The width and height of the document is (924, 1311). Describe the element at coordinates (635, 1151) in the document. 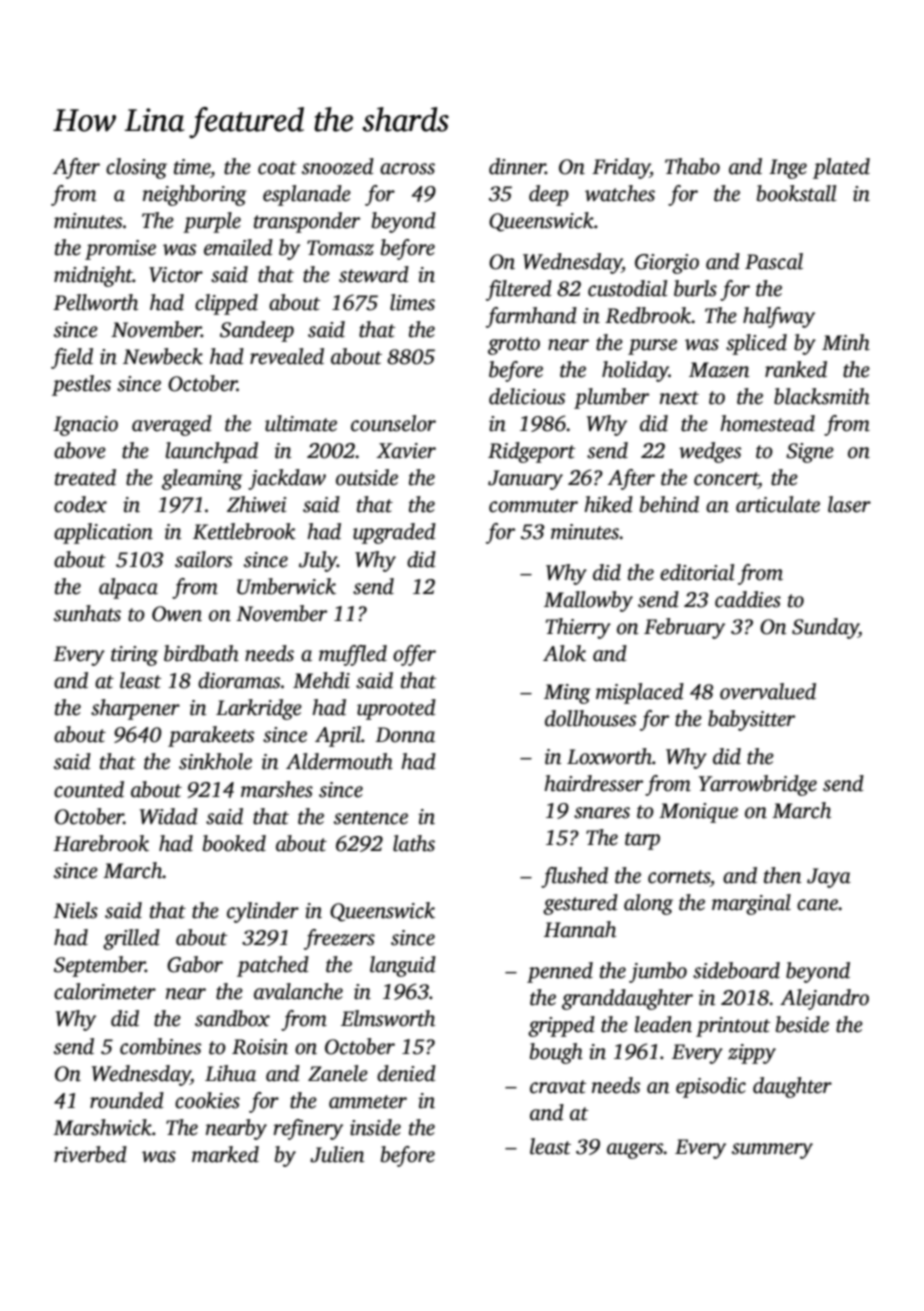

I see `augers` at that location.
